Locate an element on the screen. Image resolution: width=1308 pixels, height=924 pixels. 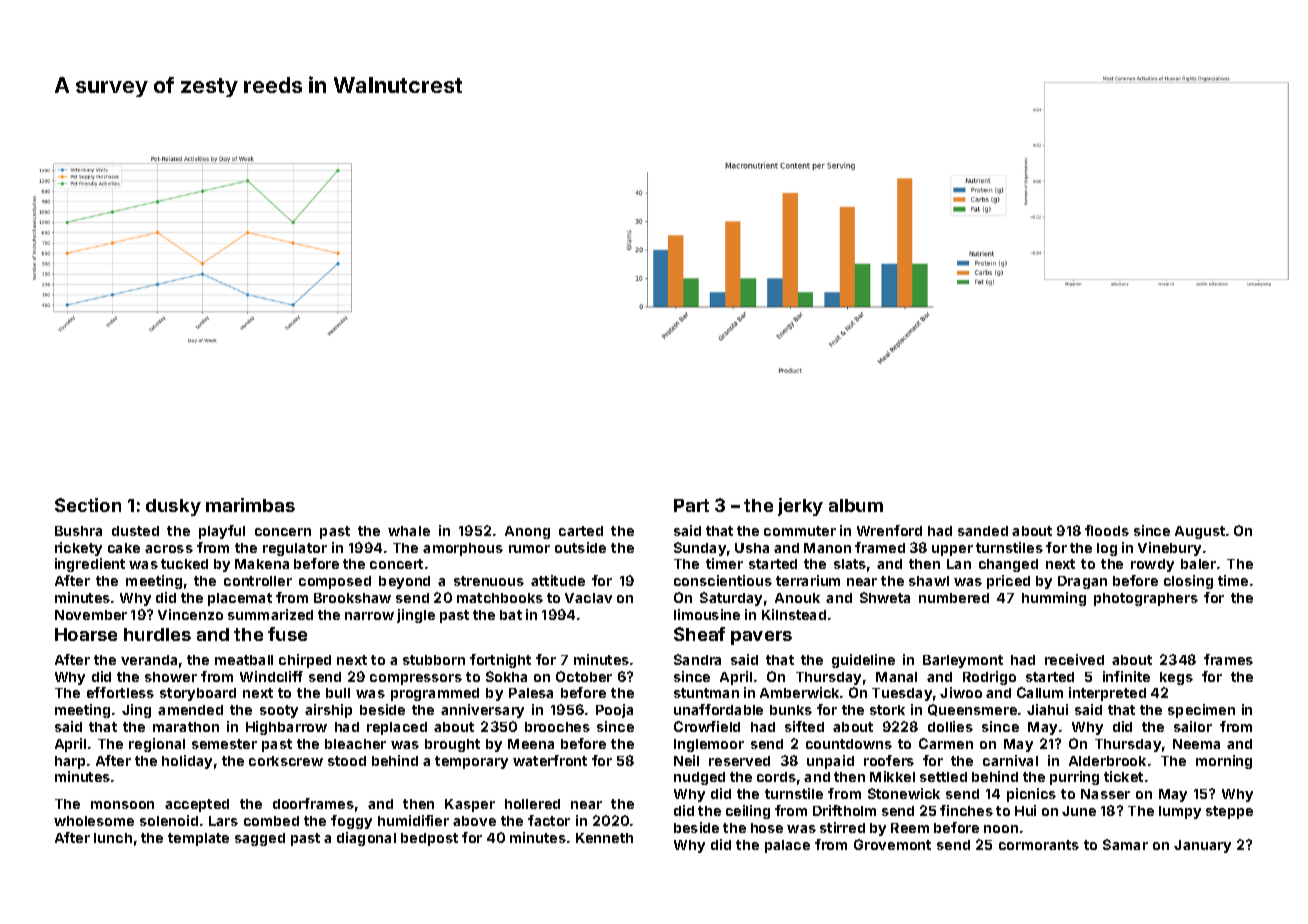
carted is located at coordinates (581, 531).
